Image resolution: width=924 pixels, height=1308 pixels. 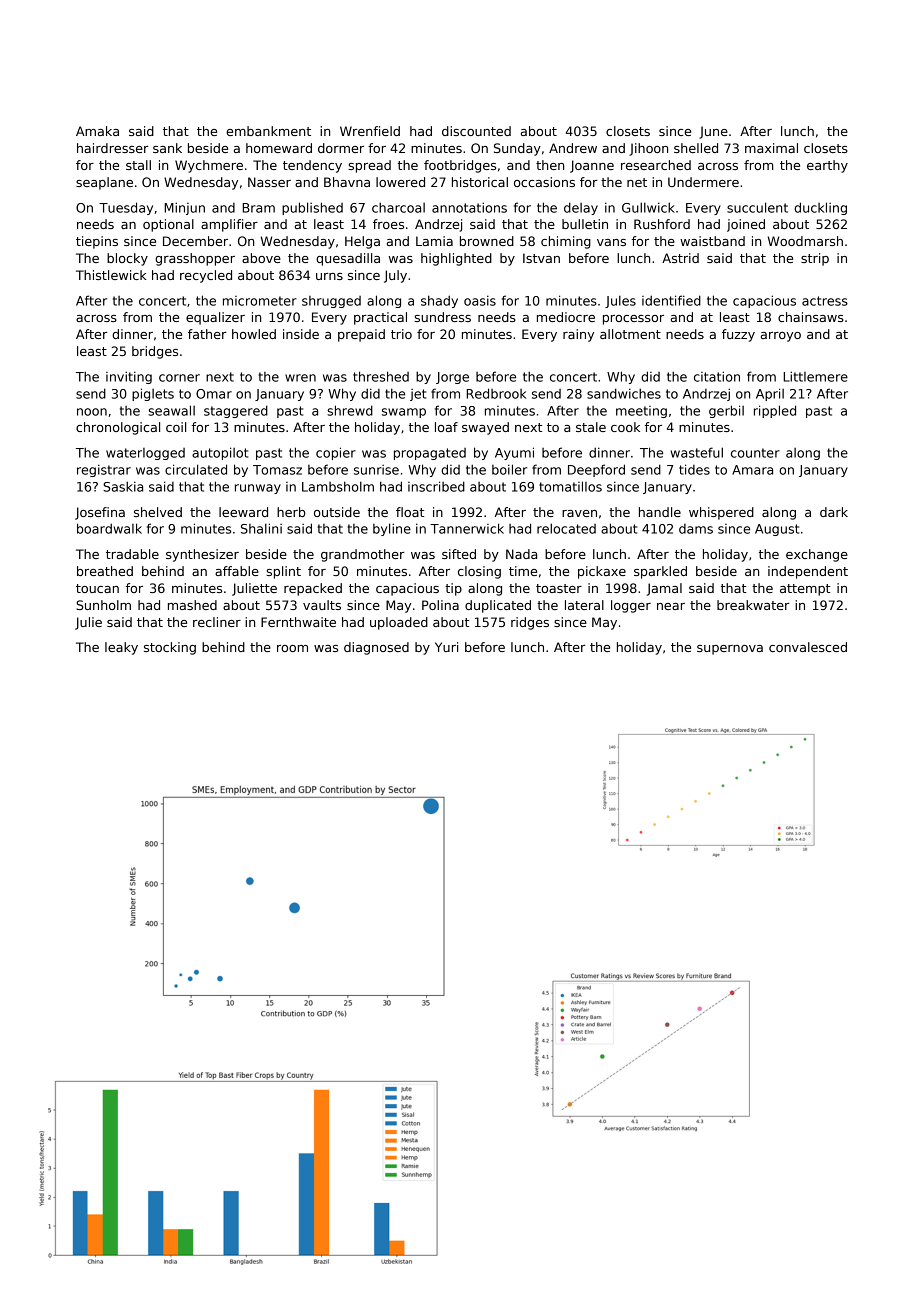 I want to click on inviting, so click(x=129, y=377).
